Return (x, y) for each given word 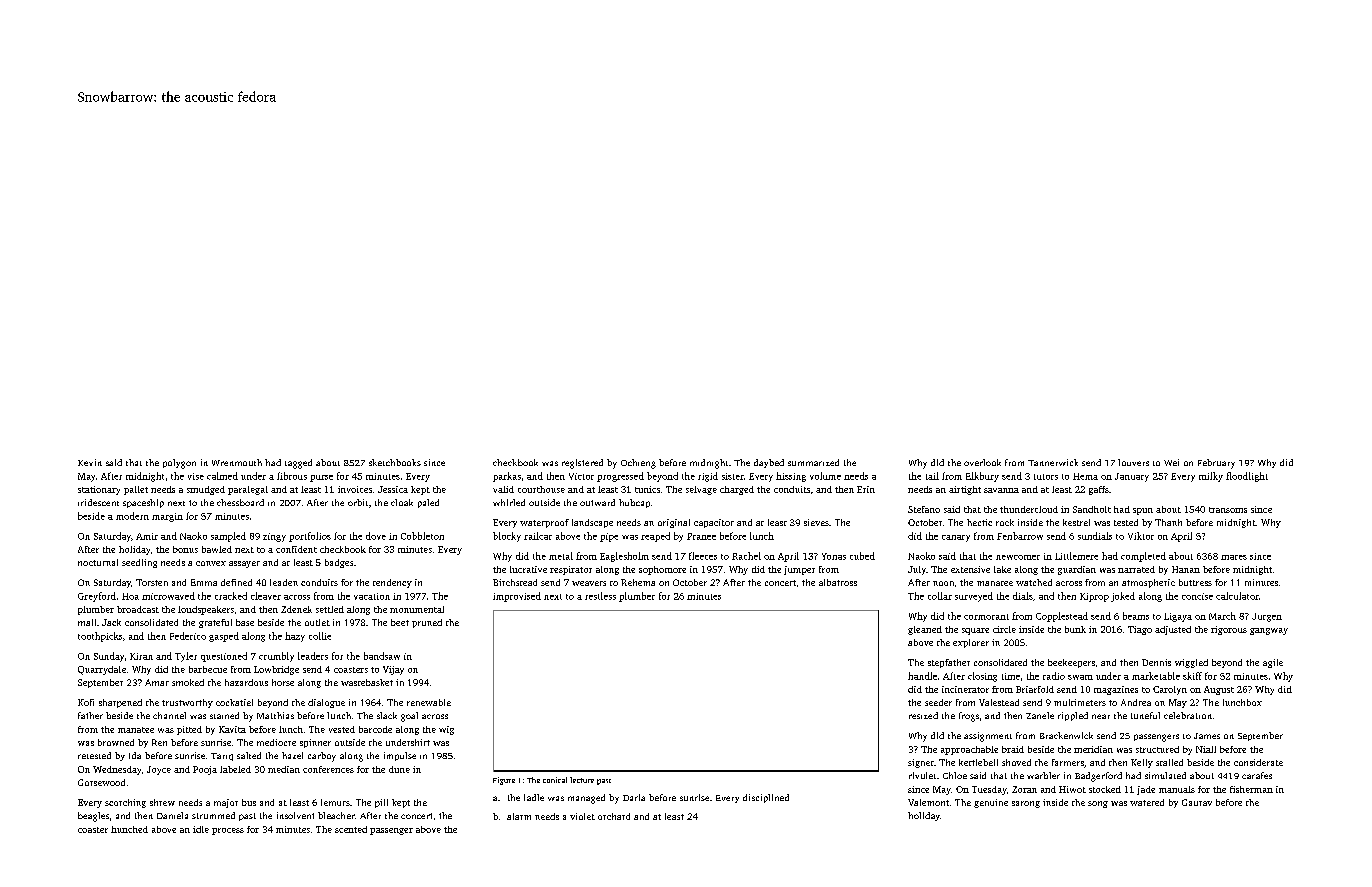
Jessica (393, 489)
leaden (284, 582)
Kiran (141, 656)
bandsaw (382, 656)
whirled (509, 502)
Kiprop (1094, 597)
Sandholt (1092, 509)
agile (1273, 663)
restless (600, 596)
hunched (129, 829)
